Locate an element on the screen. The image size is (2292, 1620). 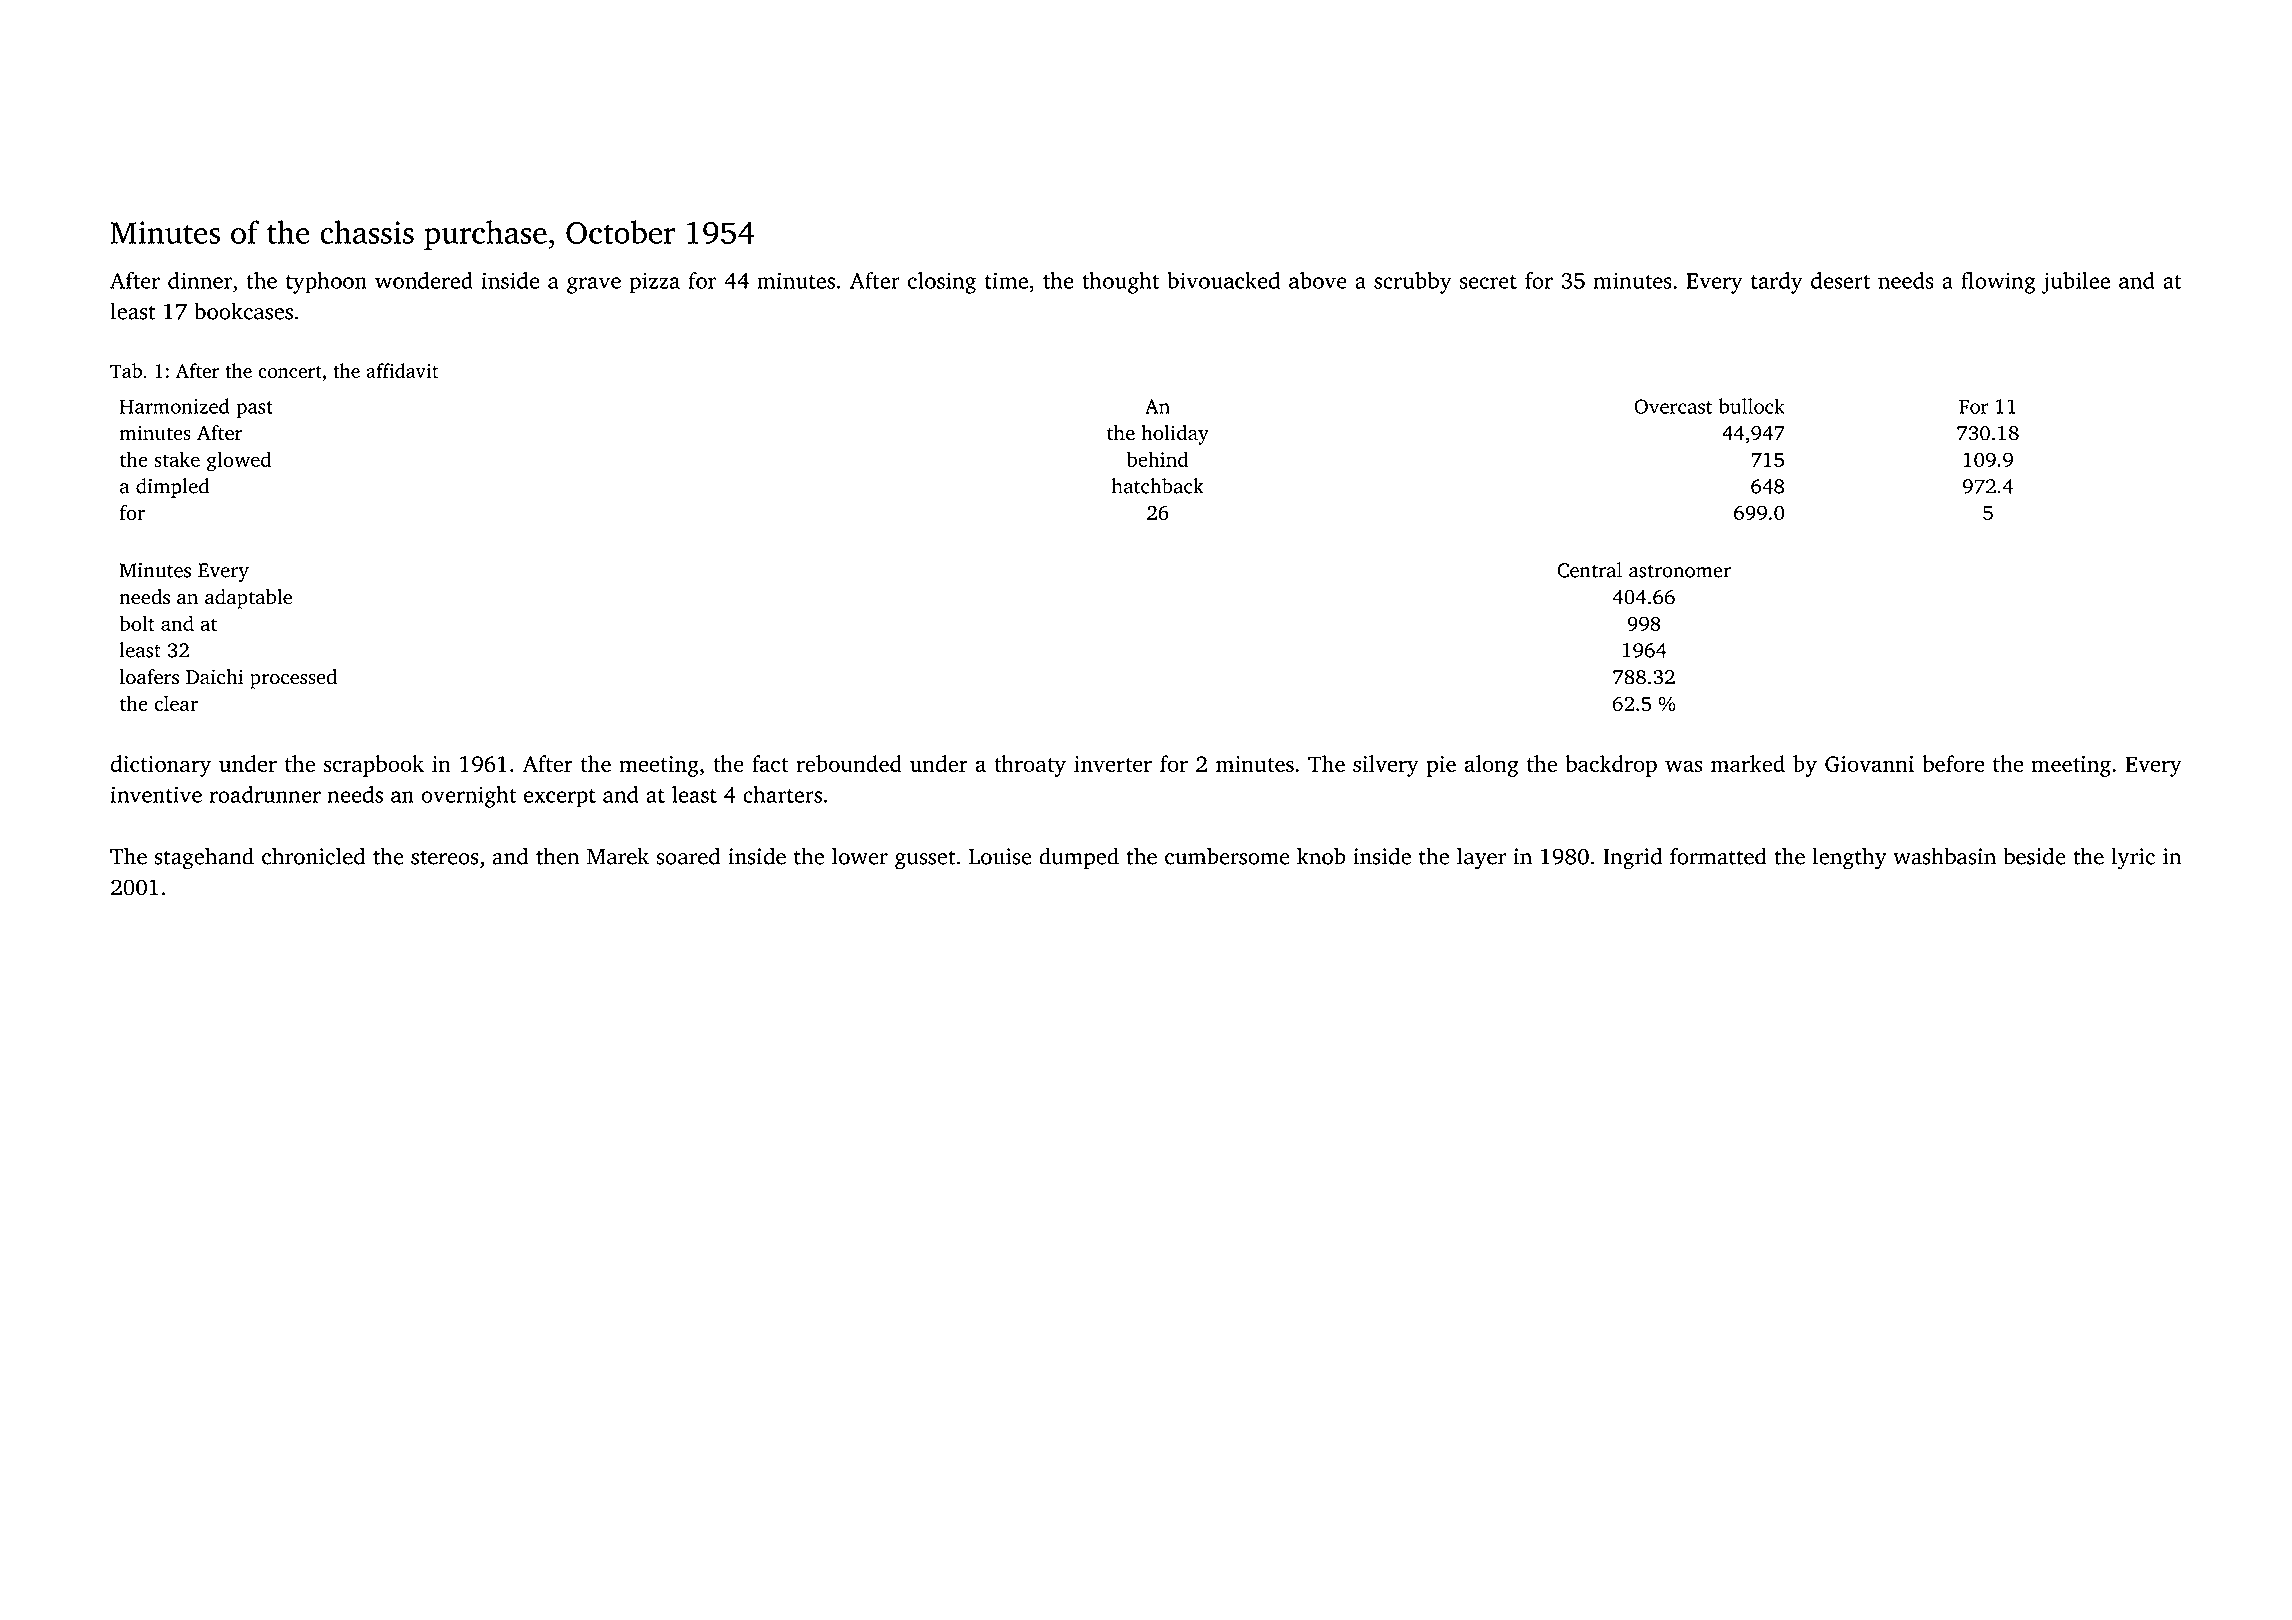
stagehand is located at coordinates (204, 858).
